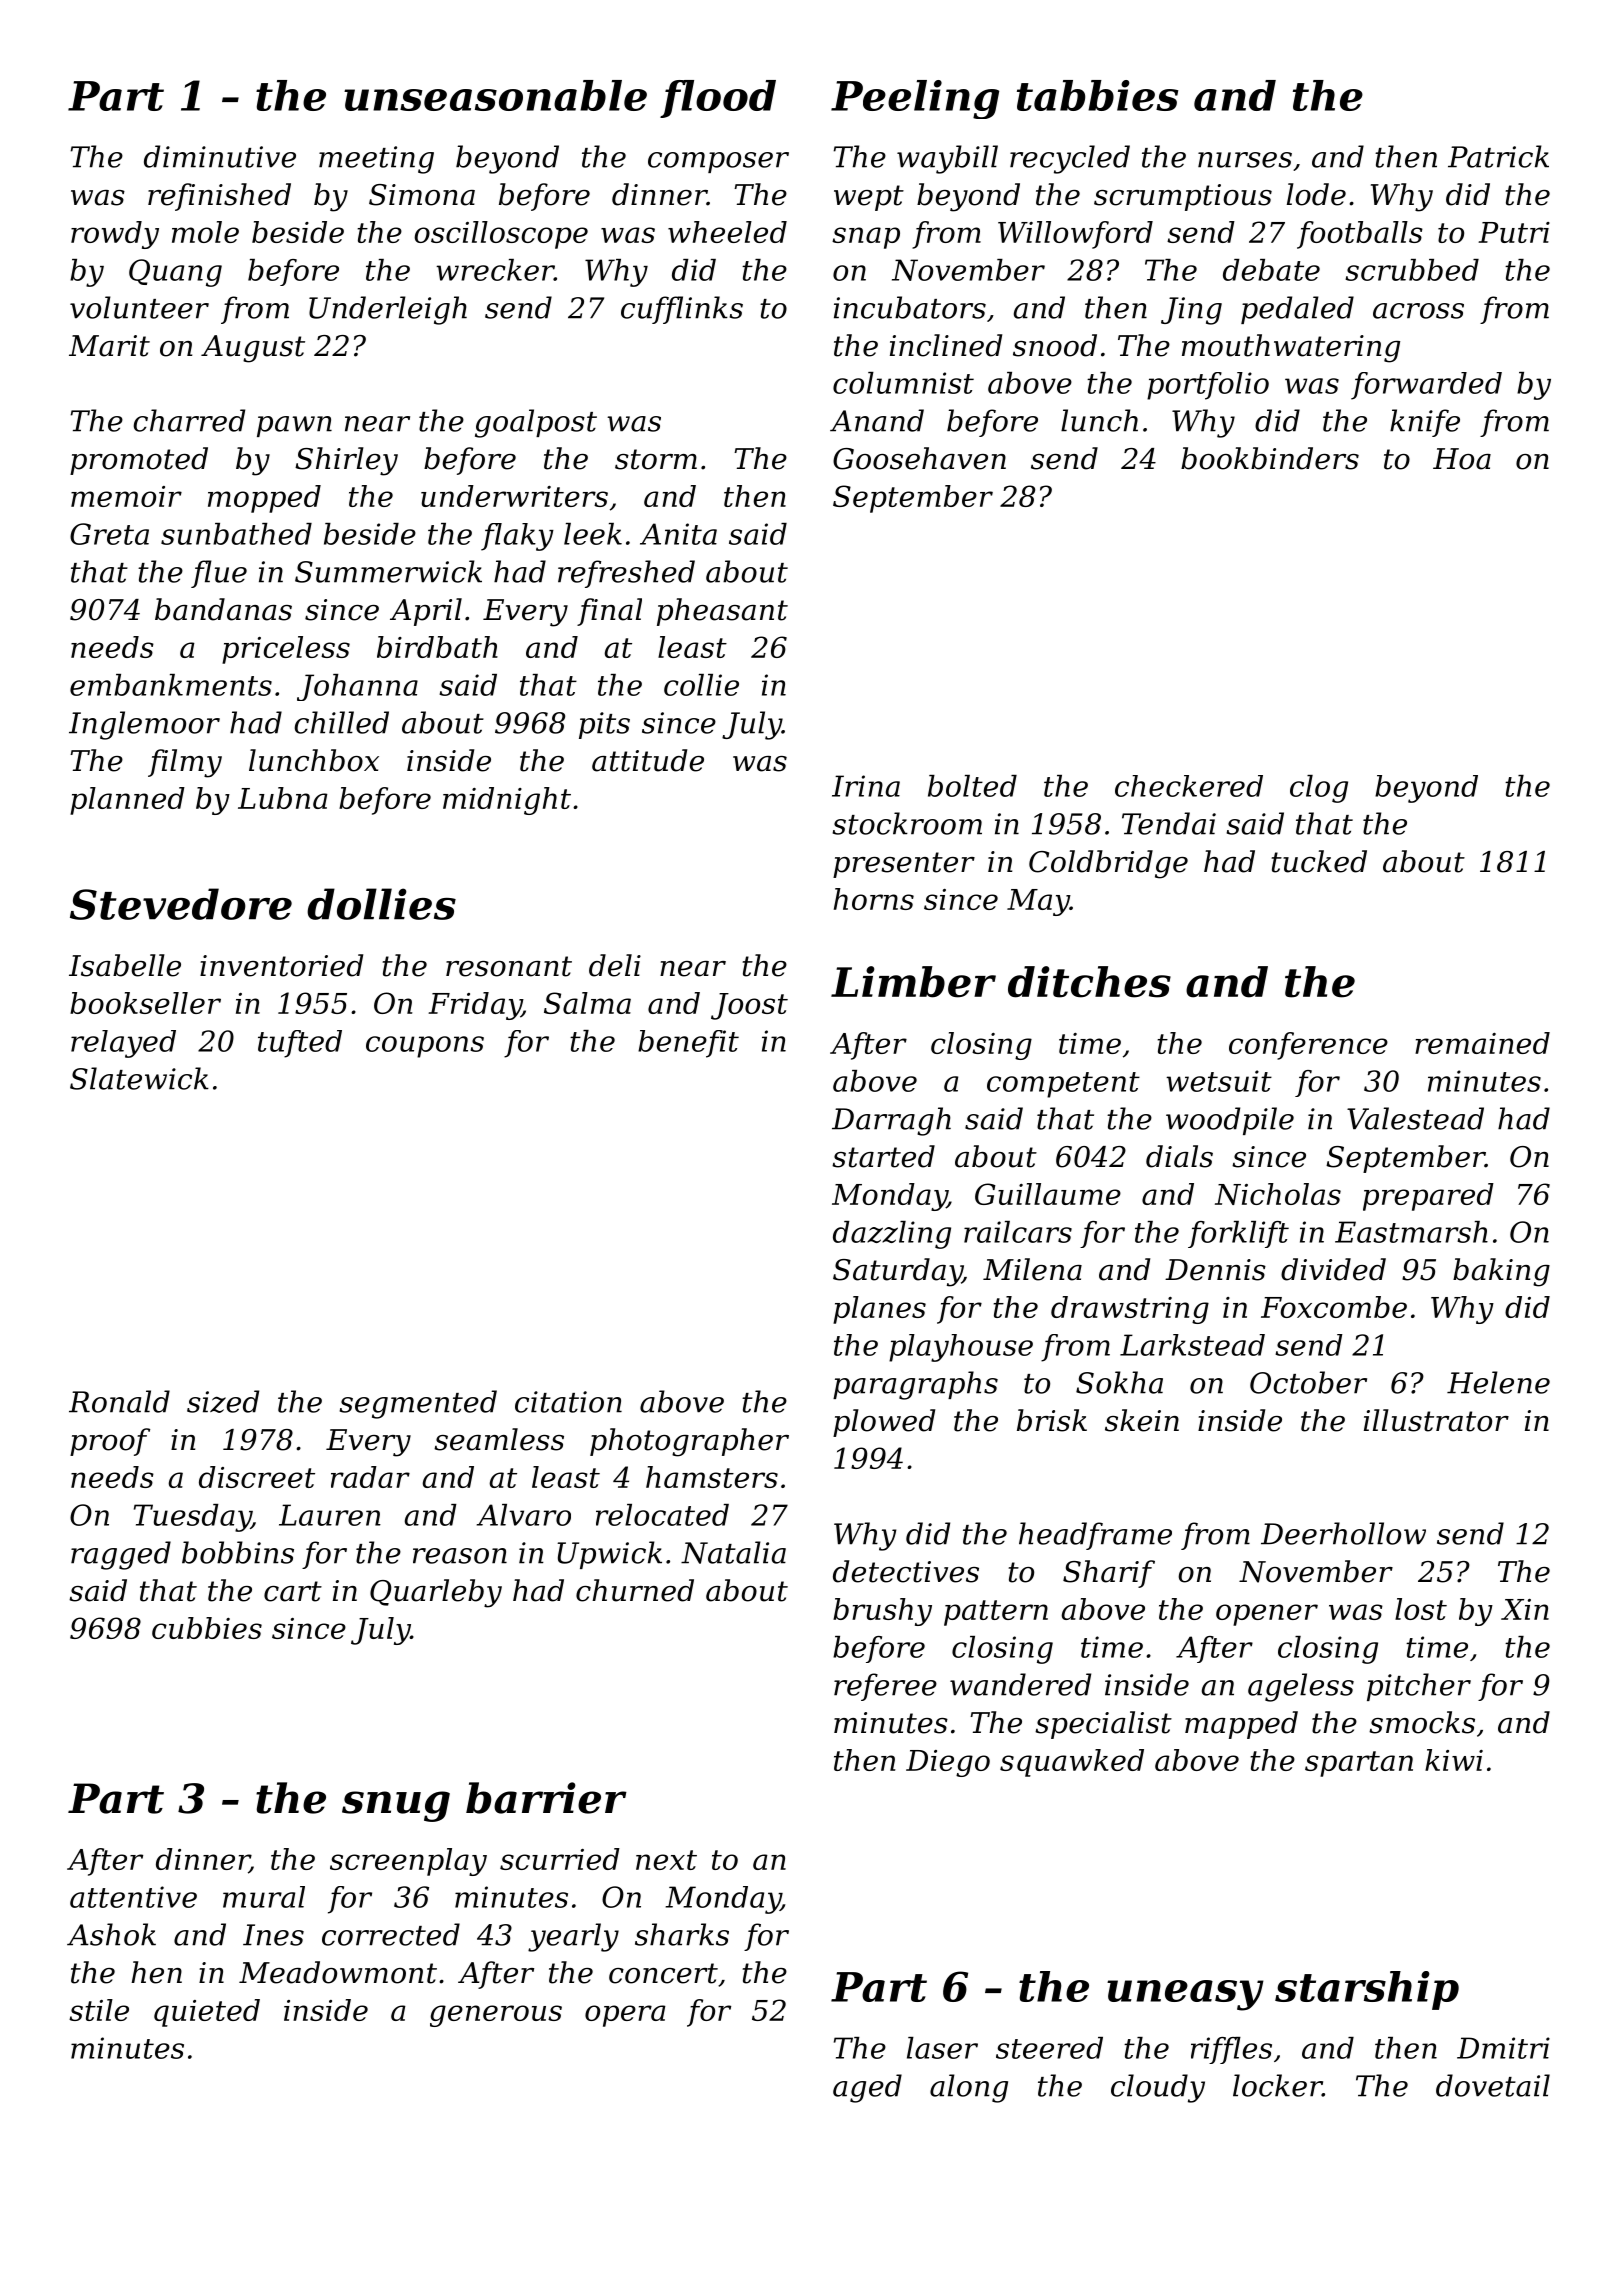 Image resolution: width=1620 pixels, height=2292 pixels. What do you see at coordinates (1498, 156) in the screenshot?
I see `Patrick` at bounding box center [1498, 156].
